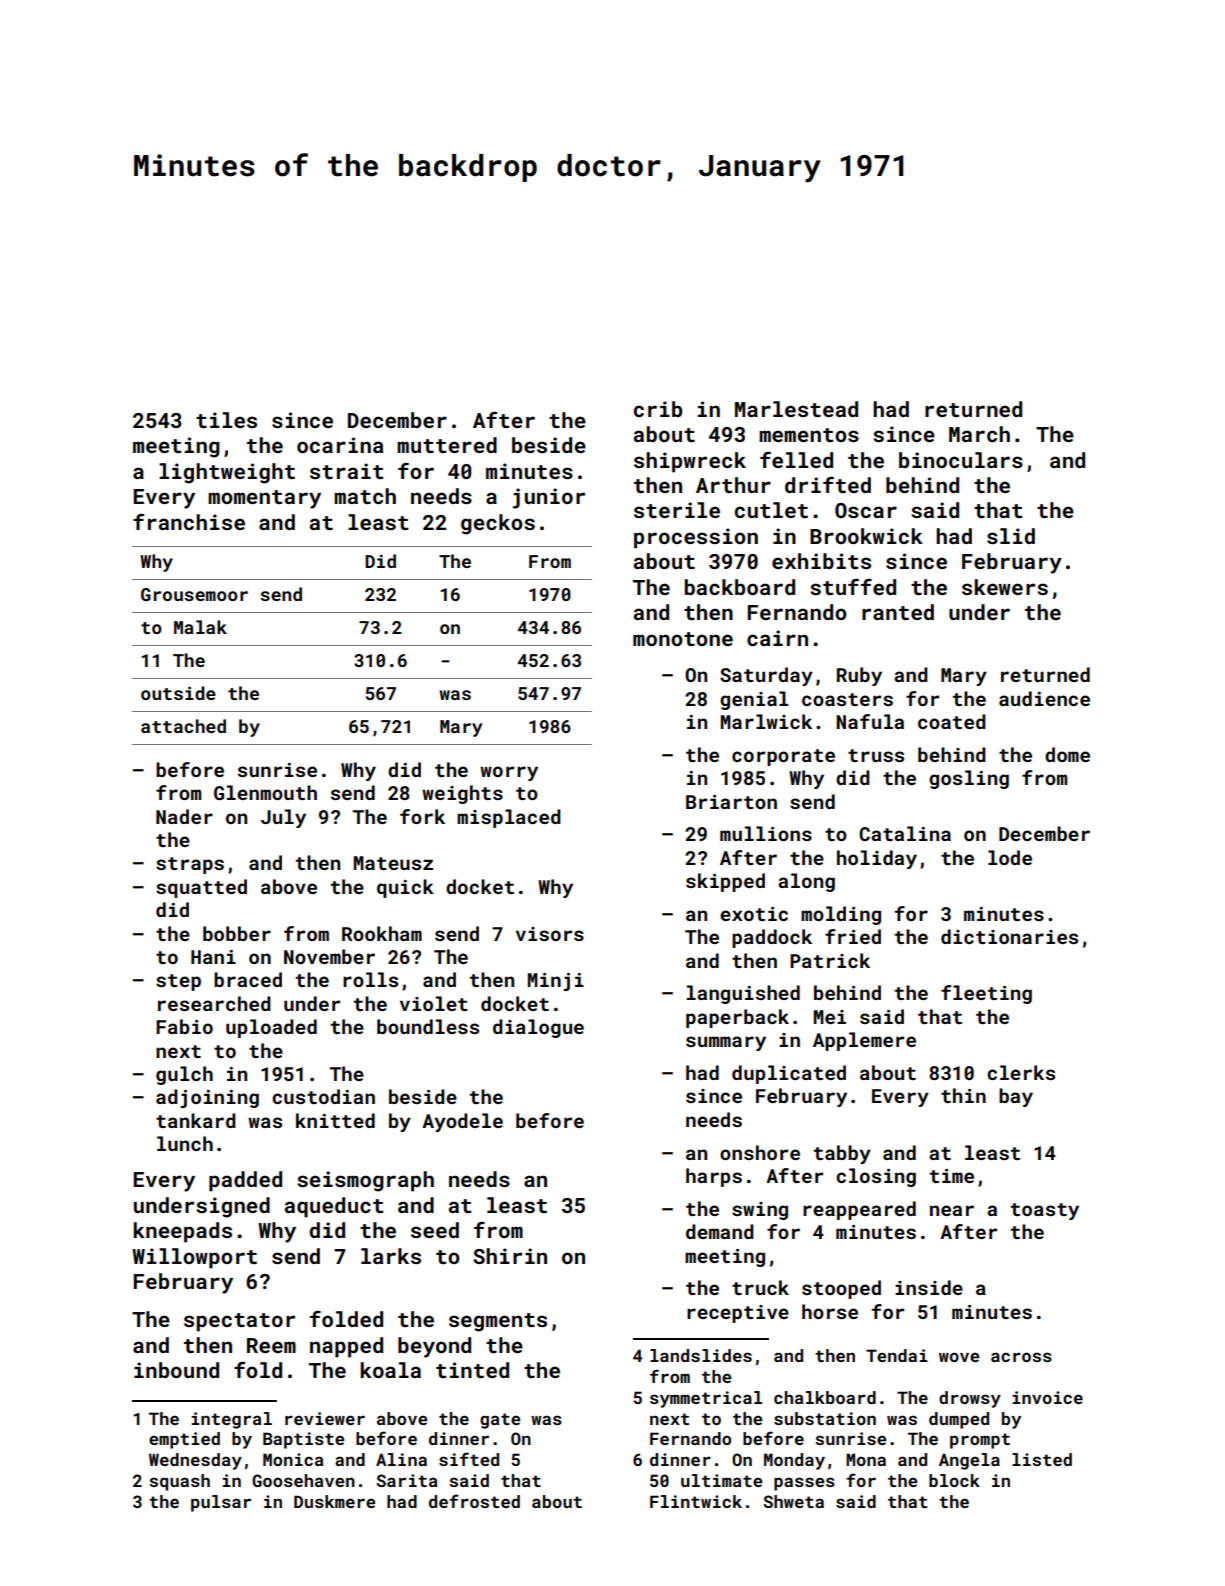  I want to click on clerks, so click(1021, 1072).
